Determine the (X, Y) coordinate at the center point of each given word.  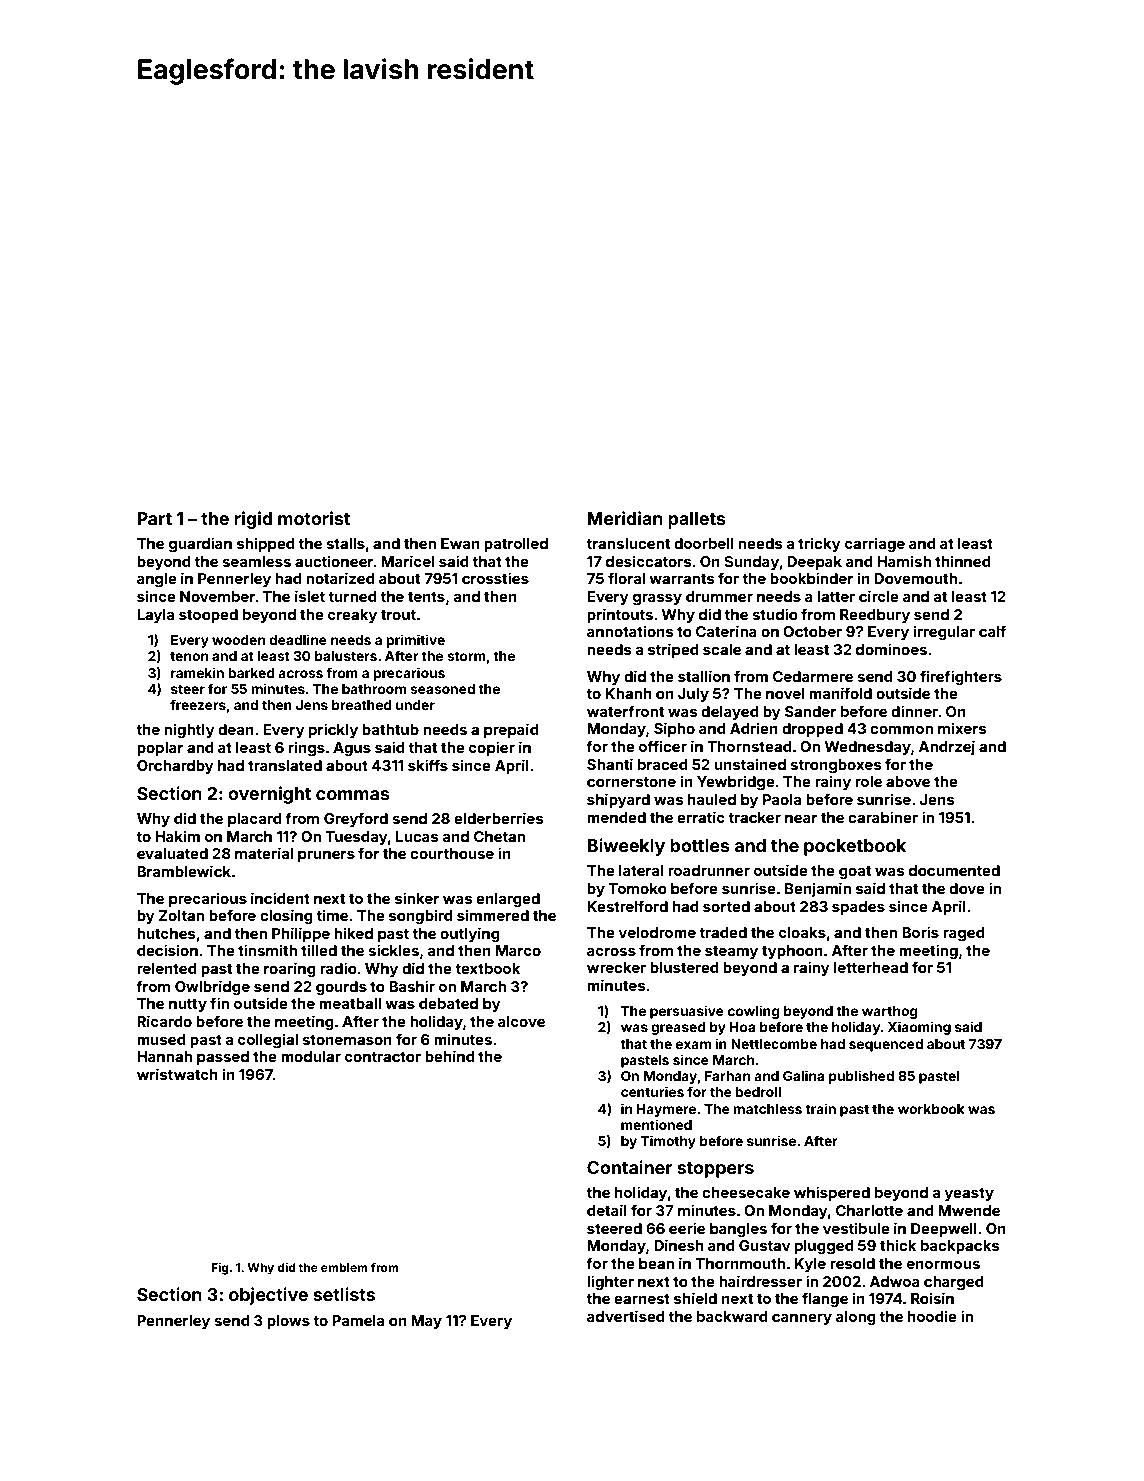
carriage (875, 544)
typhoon (792, 952)
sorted (726, 906)
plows (288, 1322)
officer (663, 746)
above (908, 781)
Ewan (460, 543)
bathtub (390, 729)
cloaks (802, 932)
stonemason (347, 1040)
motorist (314, 518)
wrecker (616, 967)
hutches (166, 933)
